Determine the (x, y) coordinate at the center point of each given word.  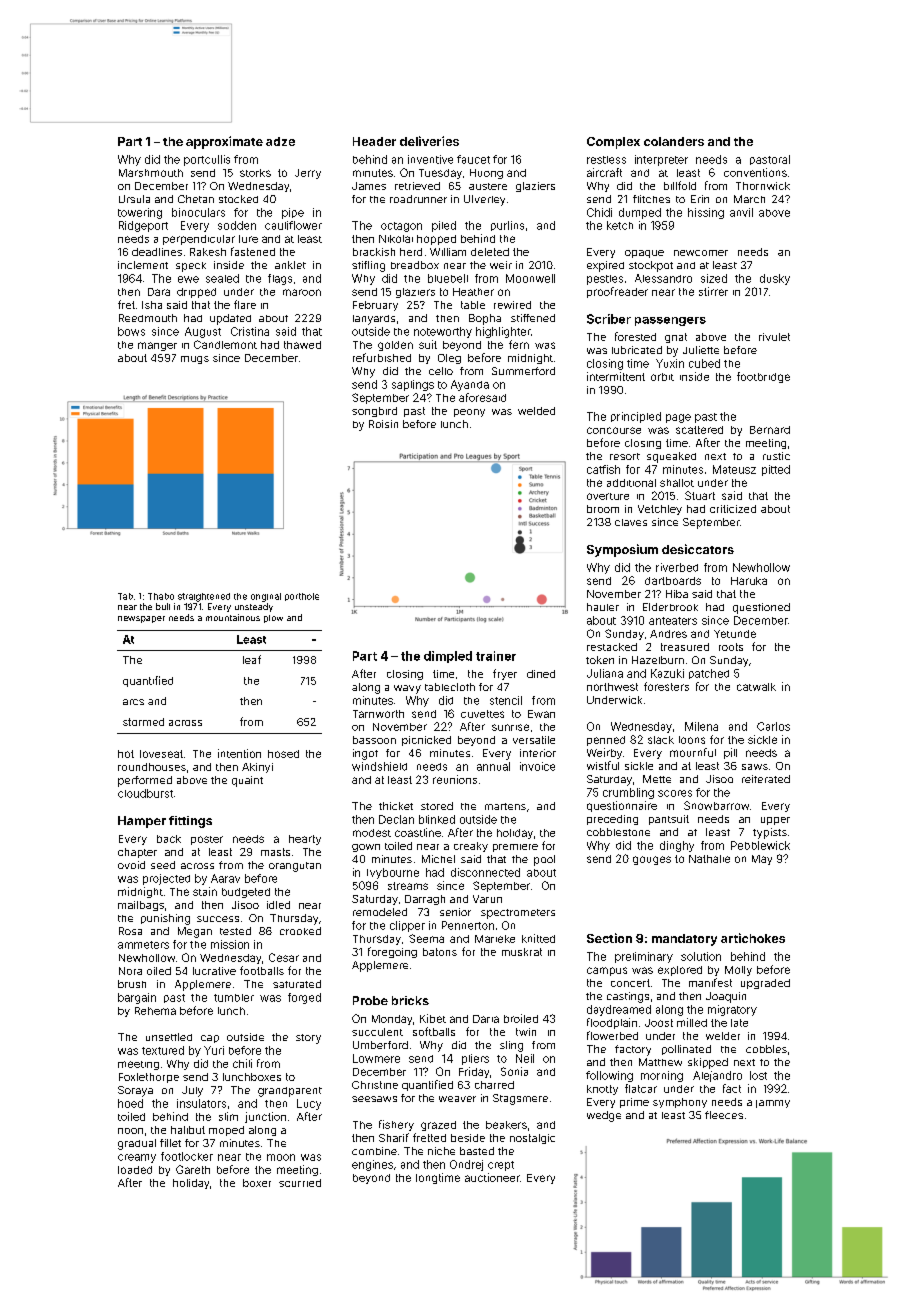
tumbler (234, 998)
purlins (507, 226)
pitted (776, 470)
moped (226, 1131)
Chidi (599, 212)
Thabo (161, 596)
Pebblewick (760, 845)
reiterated (766, 779)
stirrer (713, 291)
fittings (190, 822)
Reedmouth (148, 318)
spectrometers (518, 914)
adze (280, 141)
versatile (534, 740)
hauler (603, 607)
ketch (620, 225)
